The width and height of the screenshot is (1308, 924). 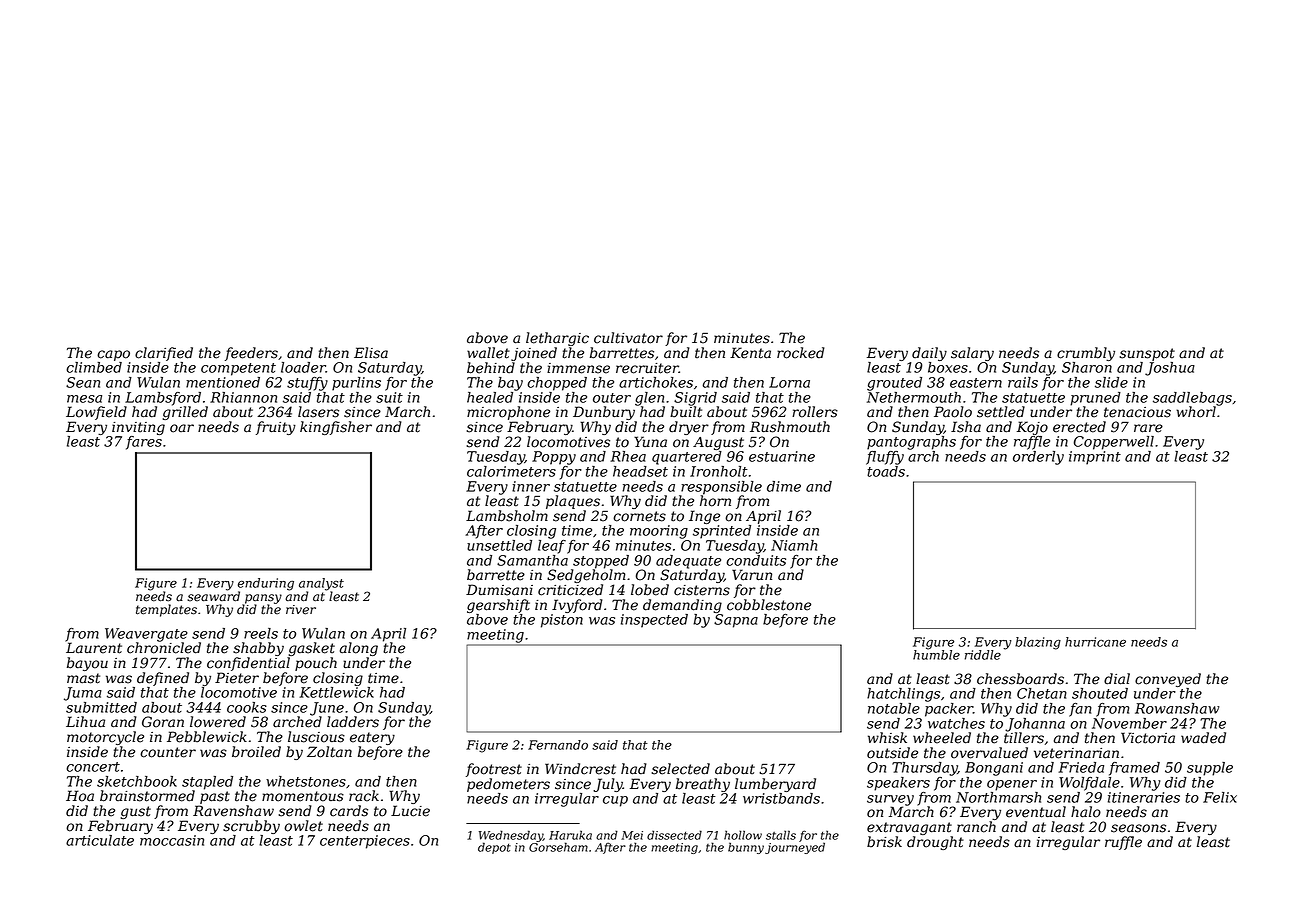 I want to click on pouch, so click(x=316, y=664).
